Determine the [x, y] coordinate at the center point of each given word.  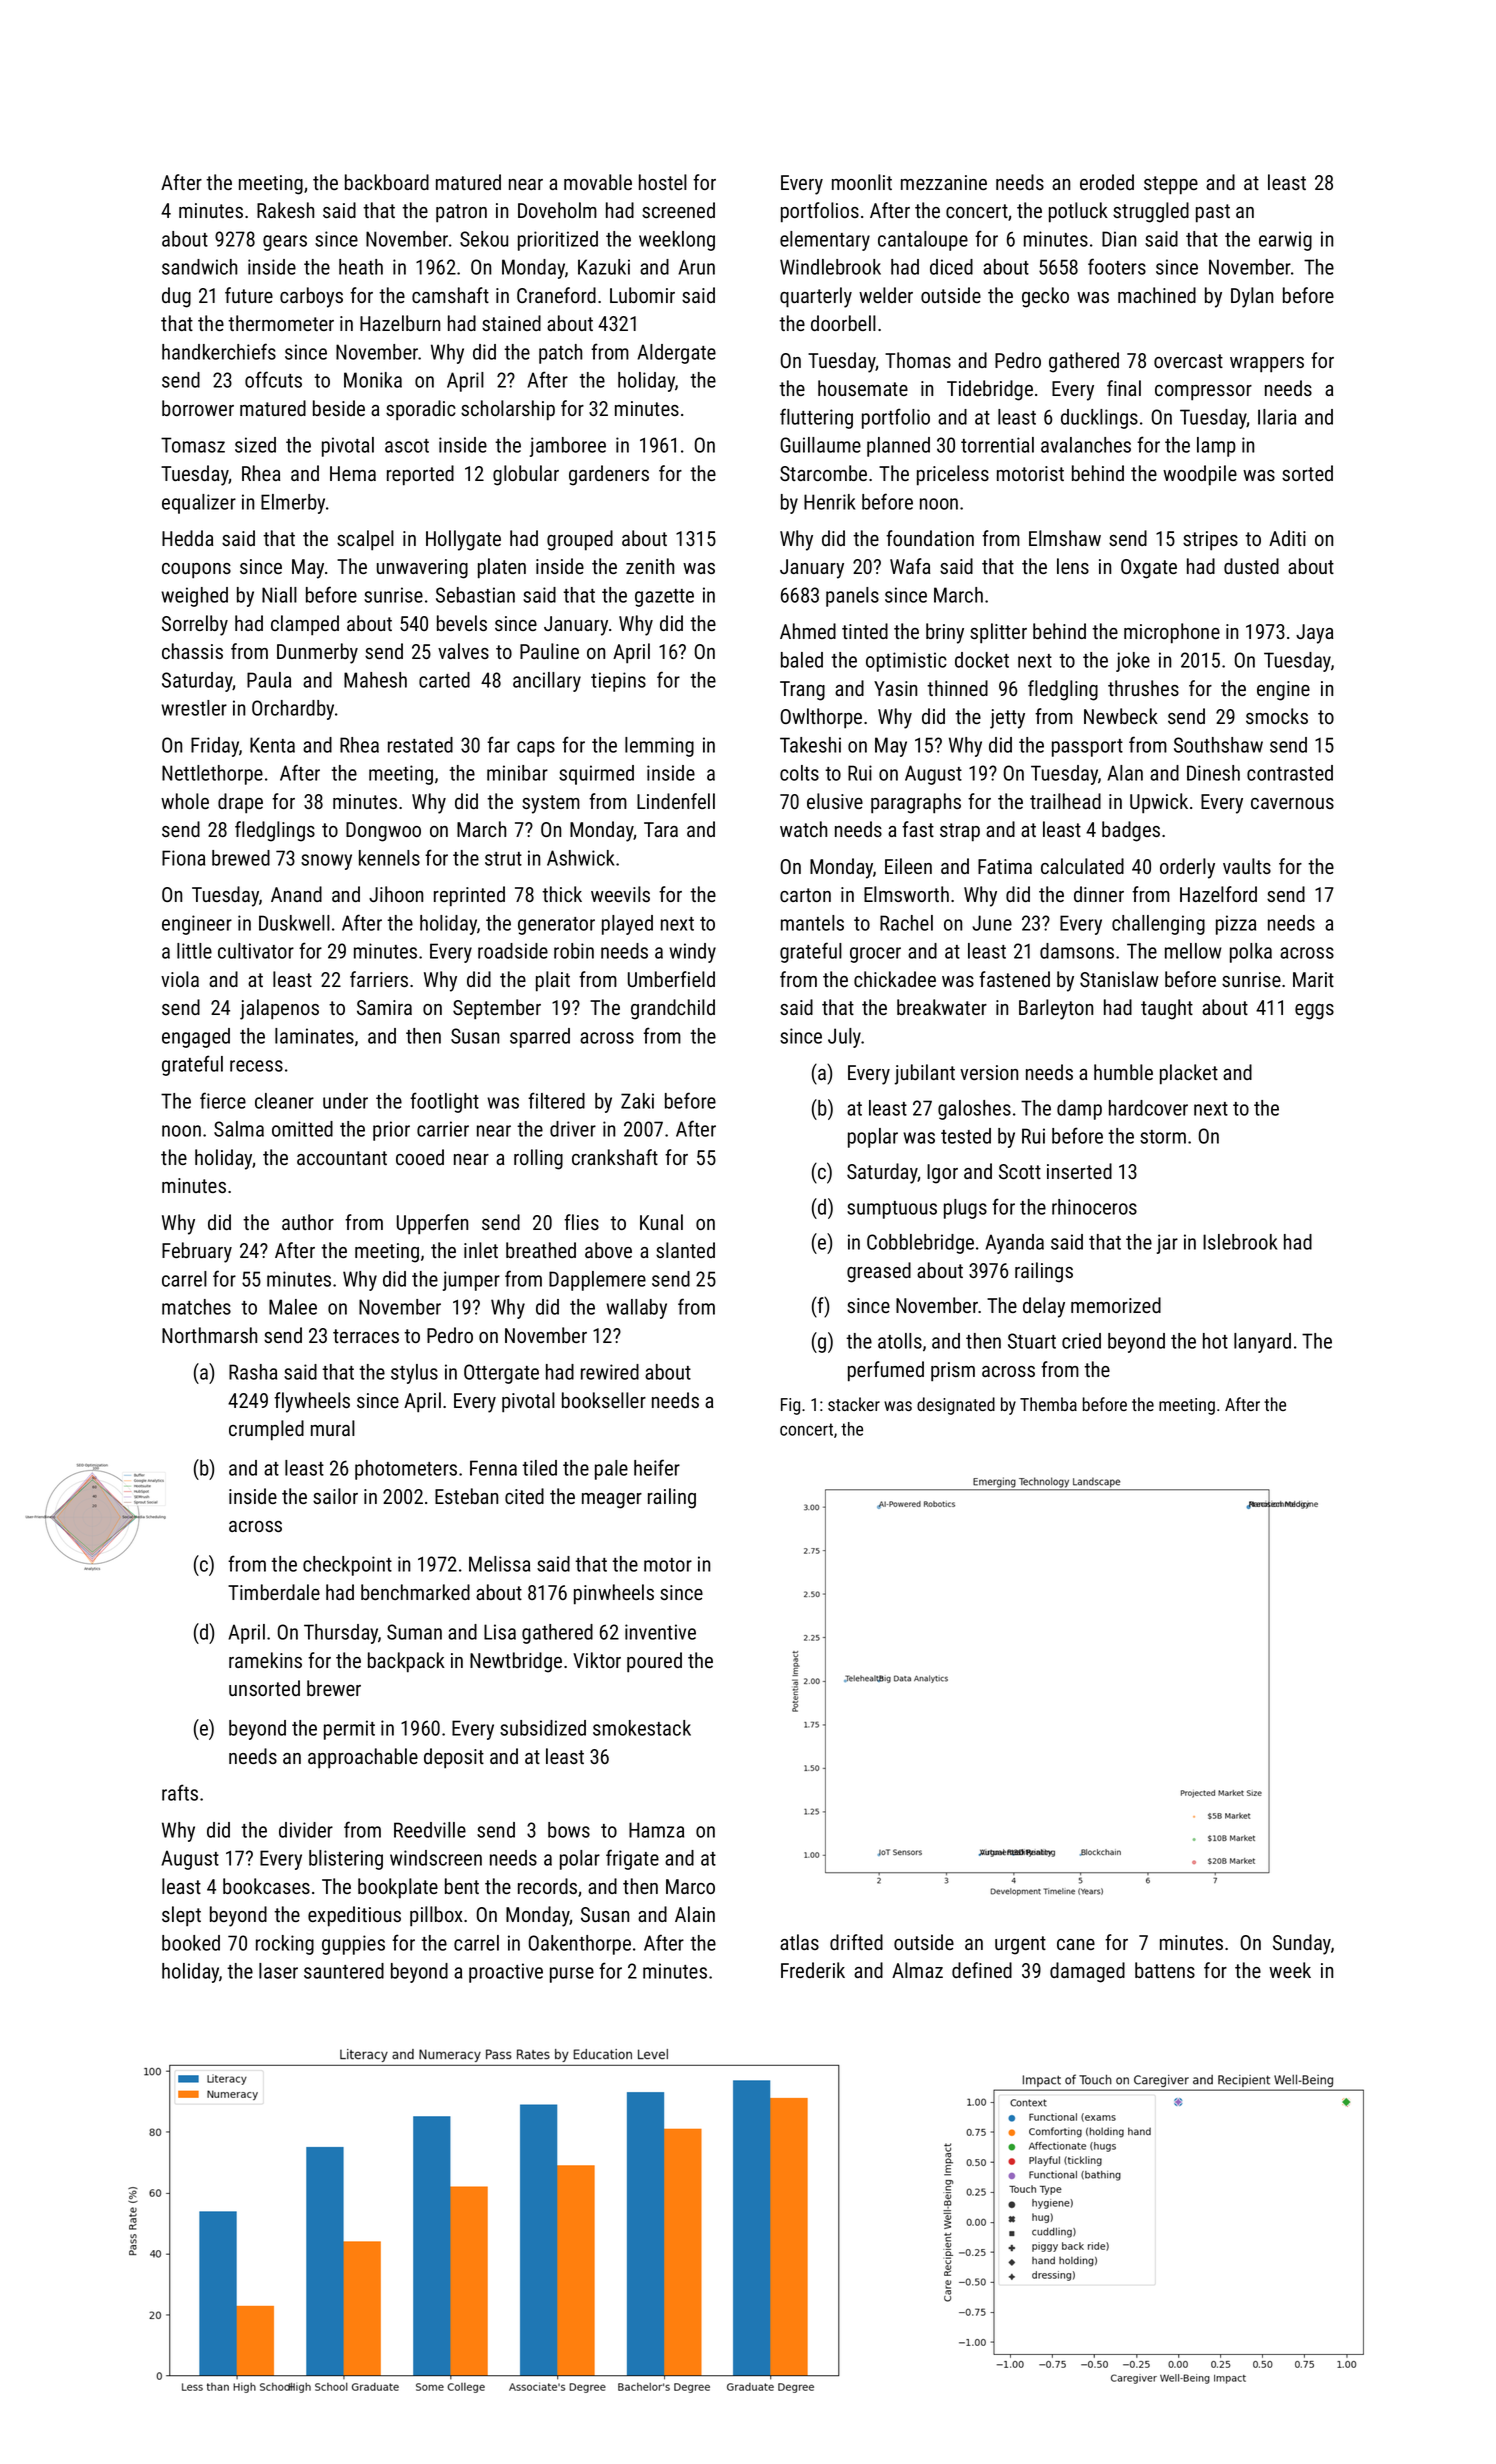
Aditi [1287, 538]
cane [1076, 1944]
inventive [660, 1632]
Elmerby [293, 504]
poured [654, 1662]
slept [181, 1916]
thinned [957, 688]
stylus [414, 1374]
